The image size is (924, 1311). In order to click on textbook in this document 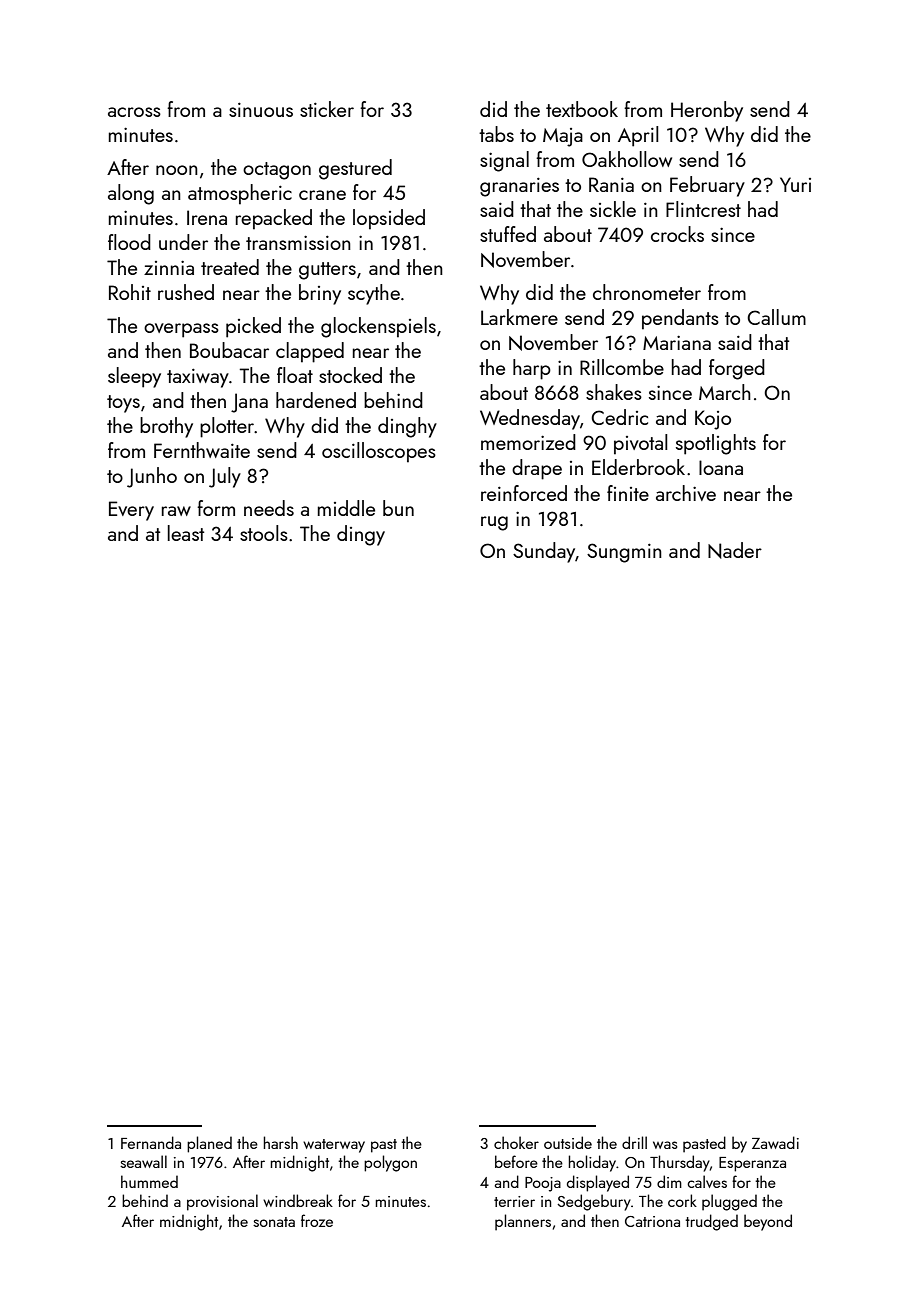, I will do `click(582, 109)`.
